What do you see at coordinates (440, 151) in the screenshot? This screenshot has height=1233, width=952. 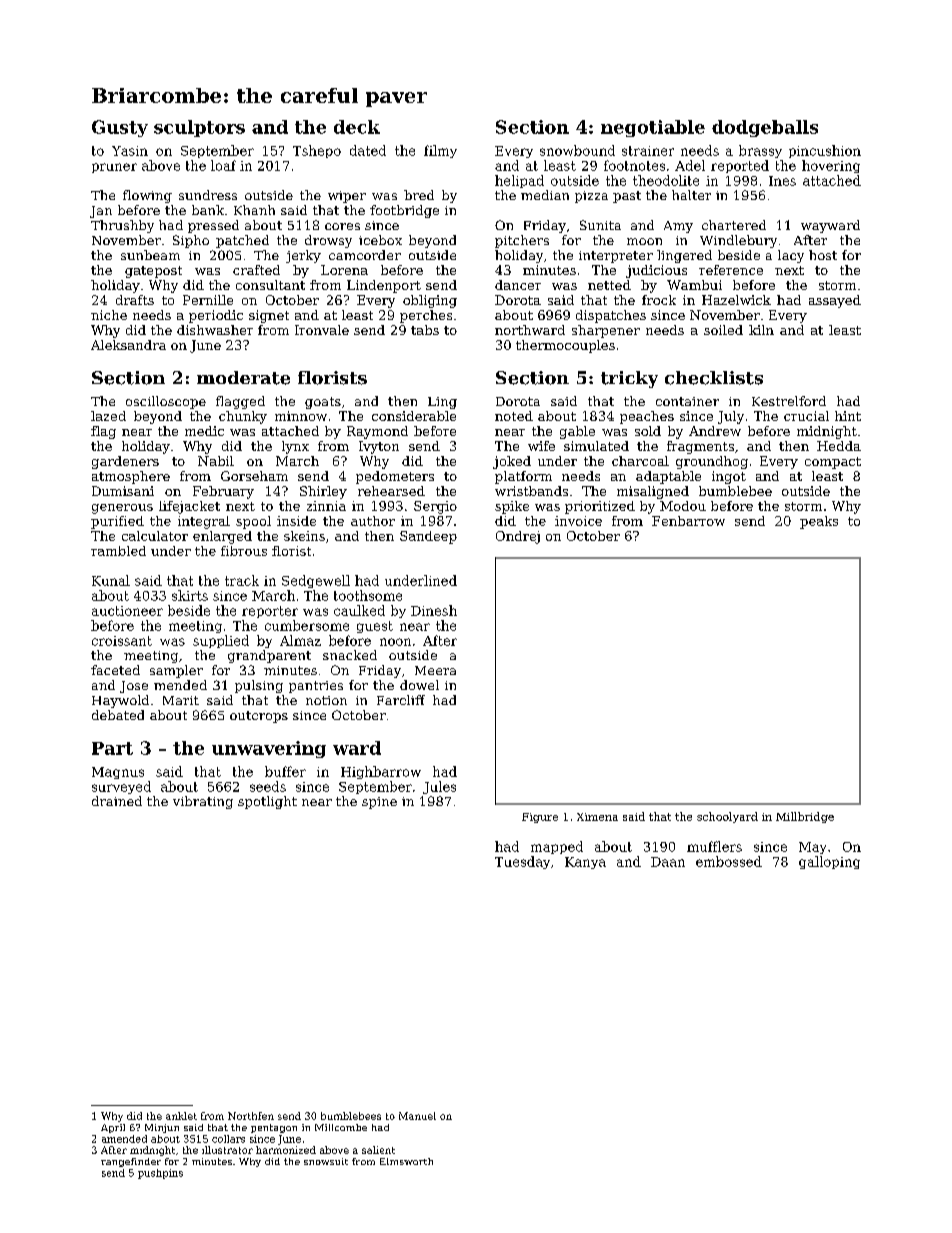 I see `filmy` at bounding box center [440, 151].
